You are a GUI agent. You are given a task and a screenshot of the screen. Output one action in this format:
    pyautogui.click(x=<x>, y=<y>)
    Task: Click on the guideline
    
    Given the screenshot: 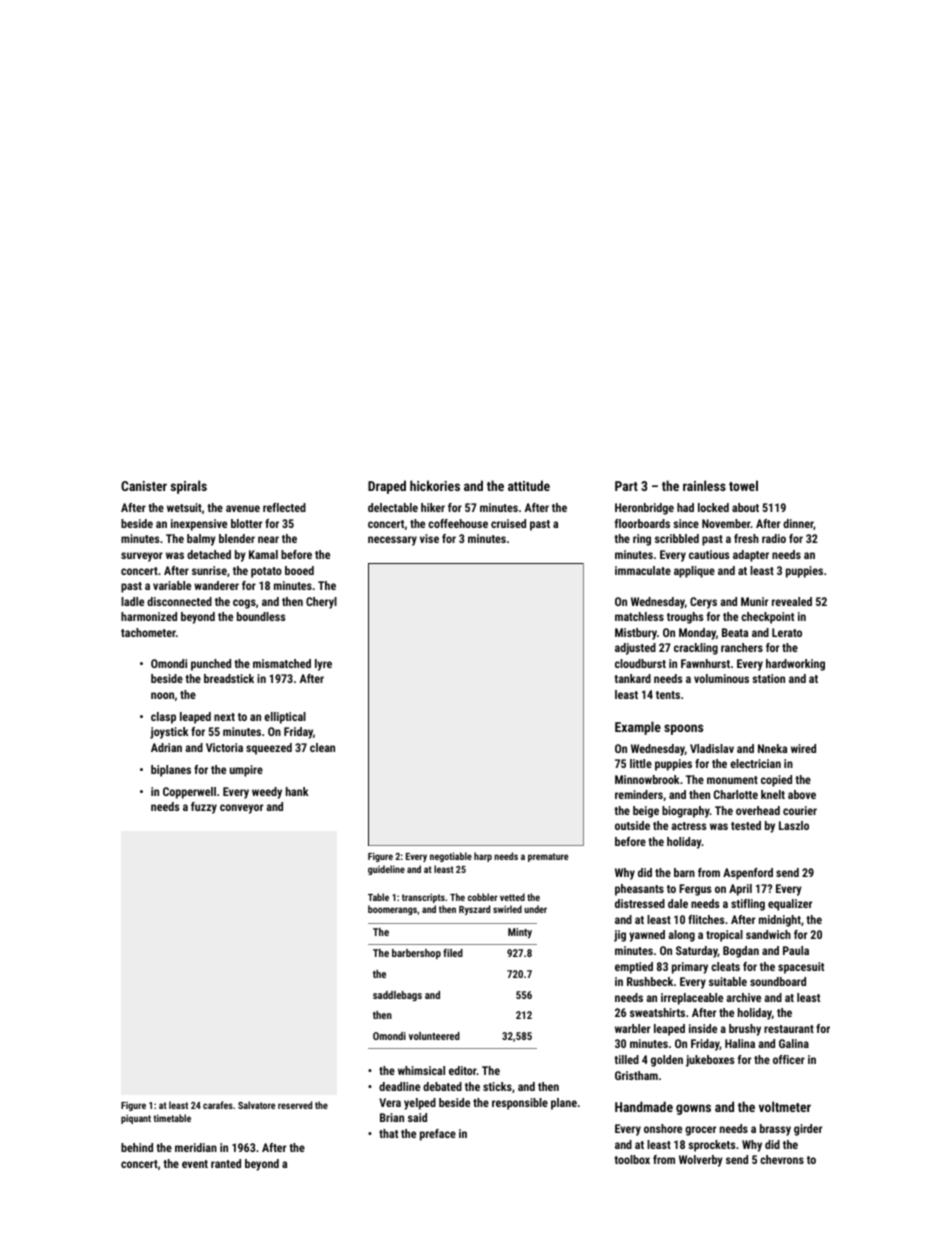 What is the action you would take?
    pyautogui.click(x=386, y=870)
